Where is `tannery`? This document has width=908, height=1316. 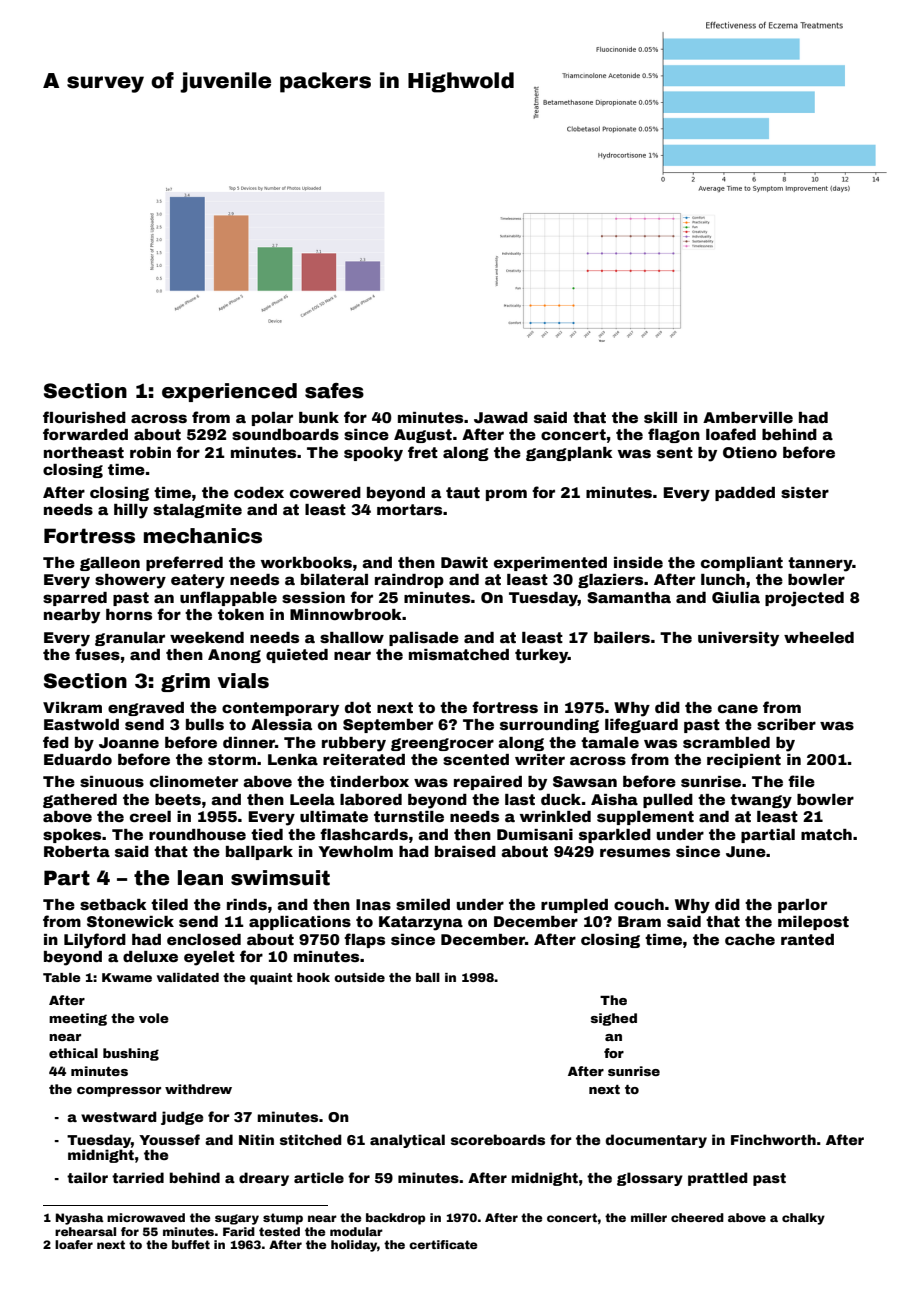
tannery is located at coordinates (820, 564).
